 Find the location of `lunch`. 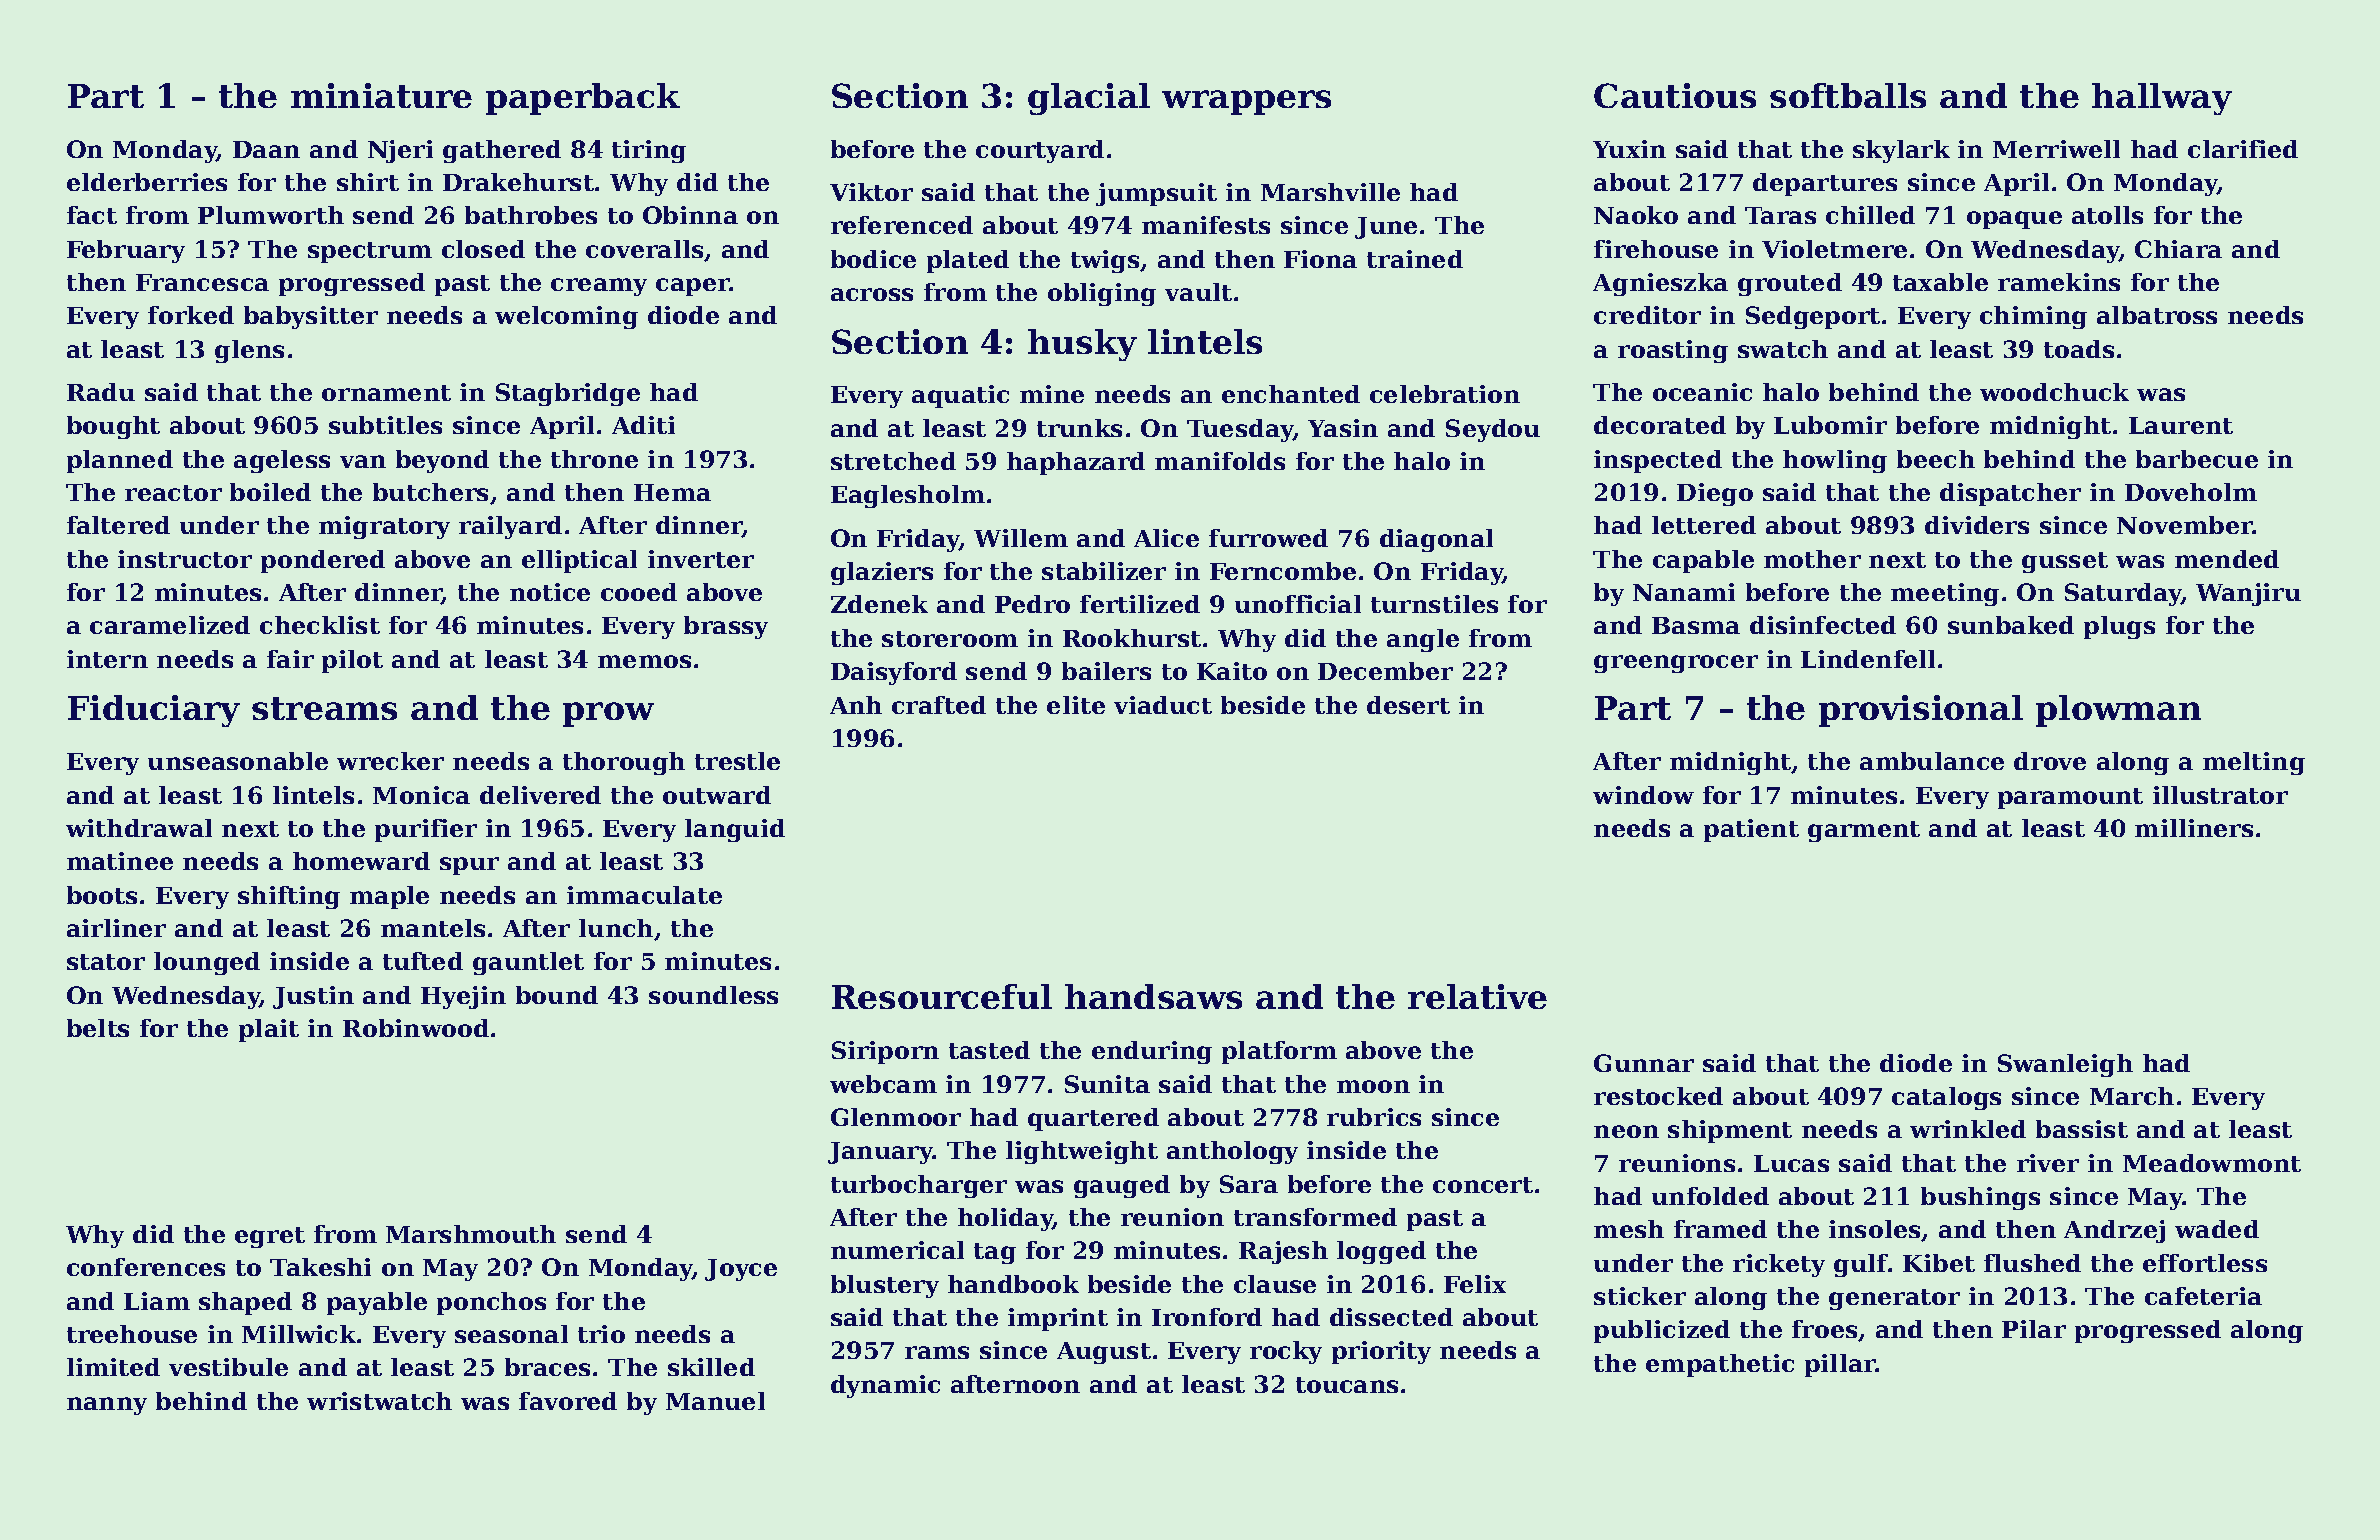

lunch is located at coordinates (616, 928).
